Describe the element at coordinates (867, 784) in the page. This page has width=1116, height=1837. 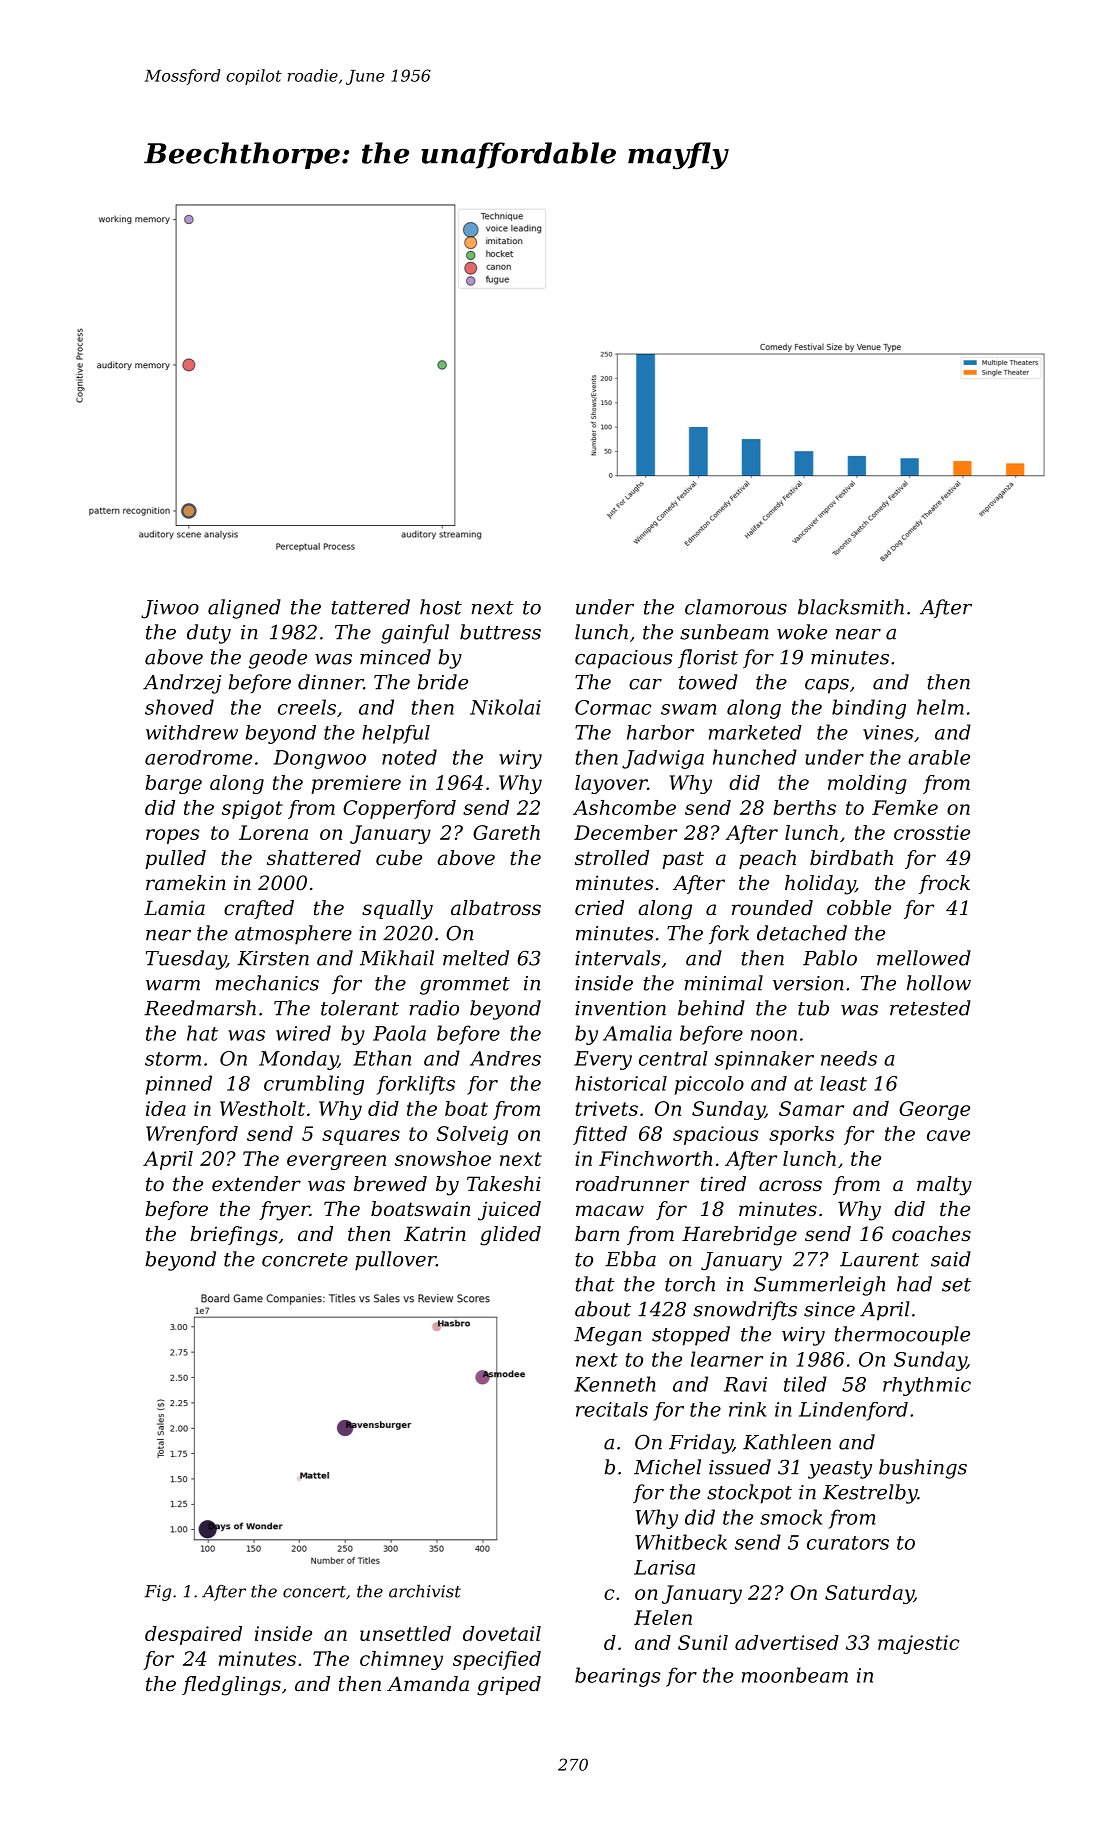
I see `molding` at that location.
